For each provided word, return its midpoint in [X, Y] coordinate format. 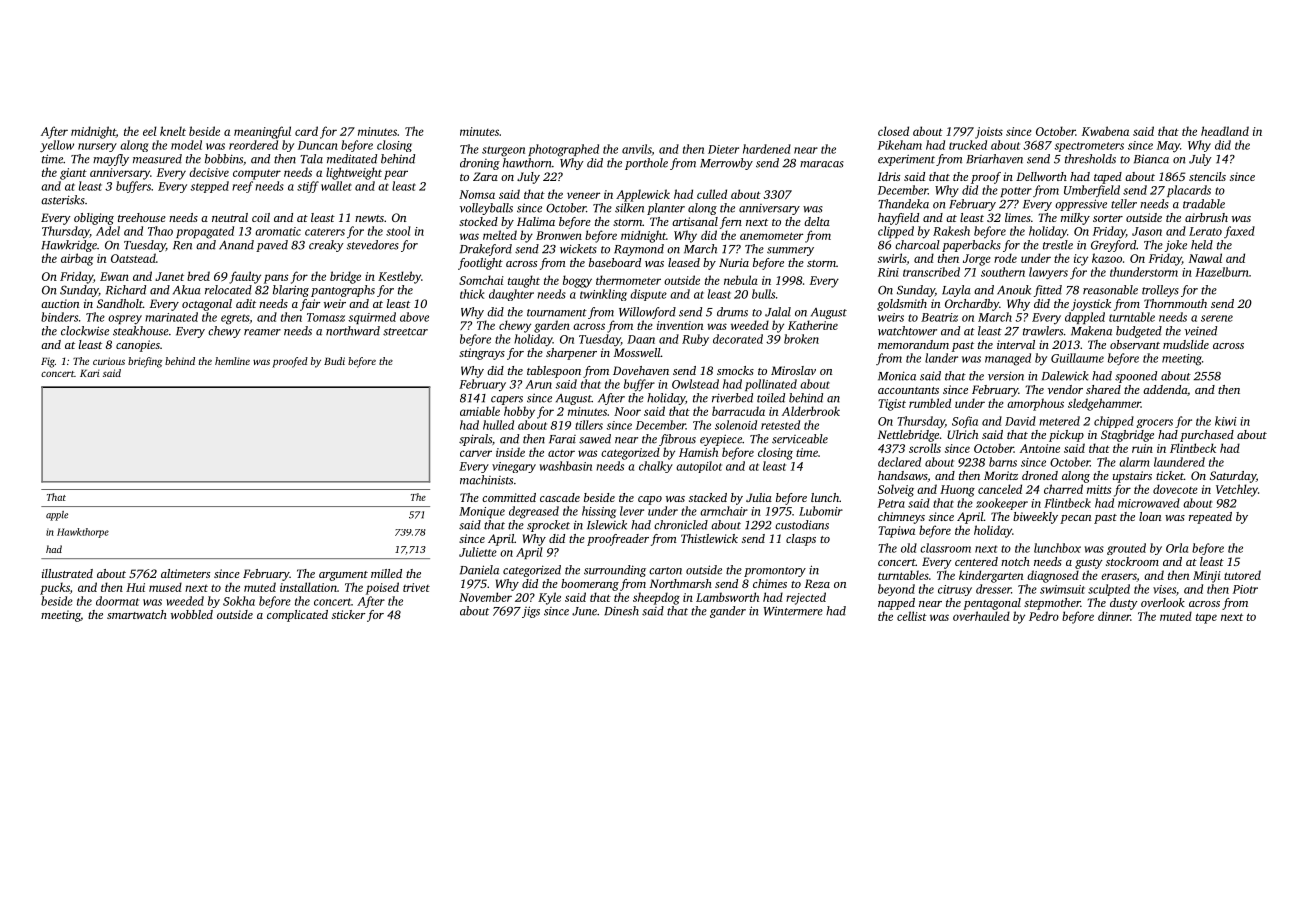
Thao [160, 231]
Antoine [1040, 448]
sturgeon [503, 151]
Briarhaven [994, 159]
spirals [475, 440]
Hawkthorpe [83, 533]
